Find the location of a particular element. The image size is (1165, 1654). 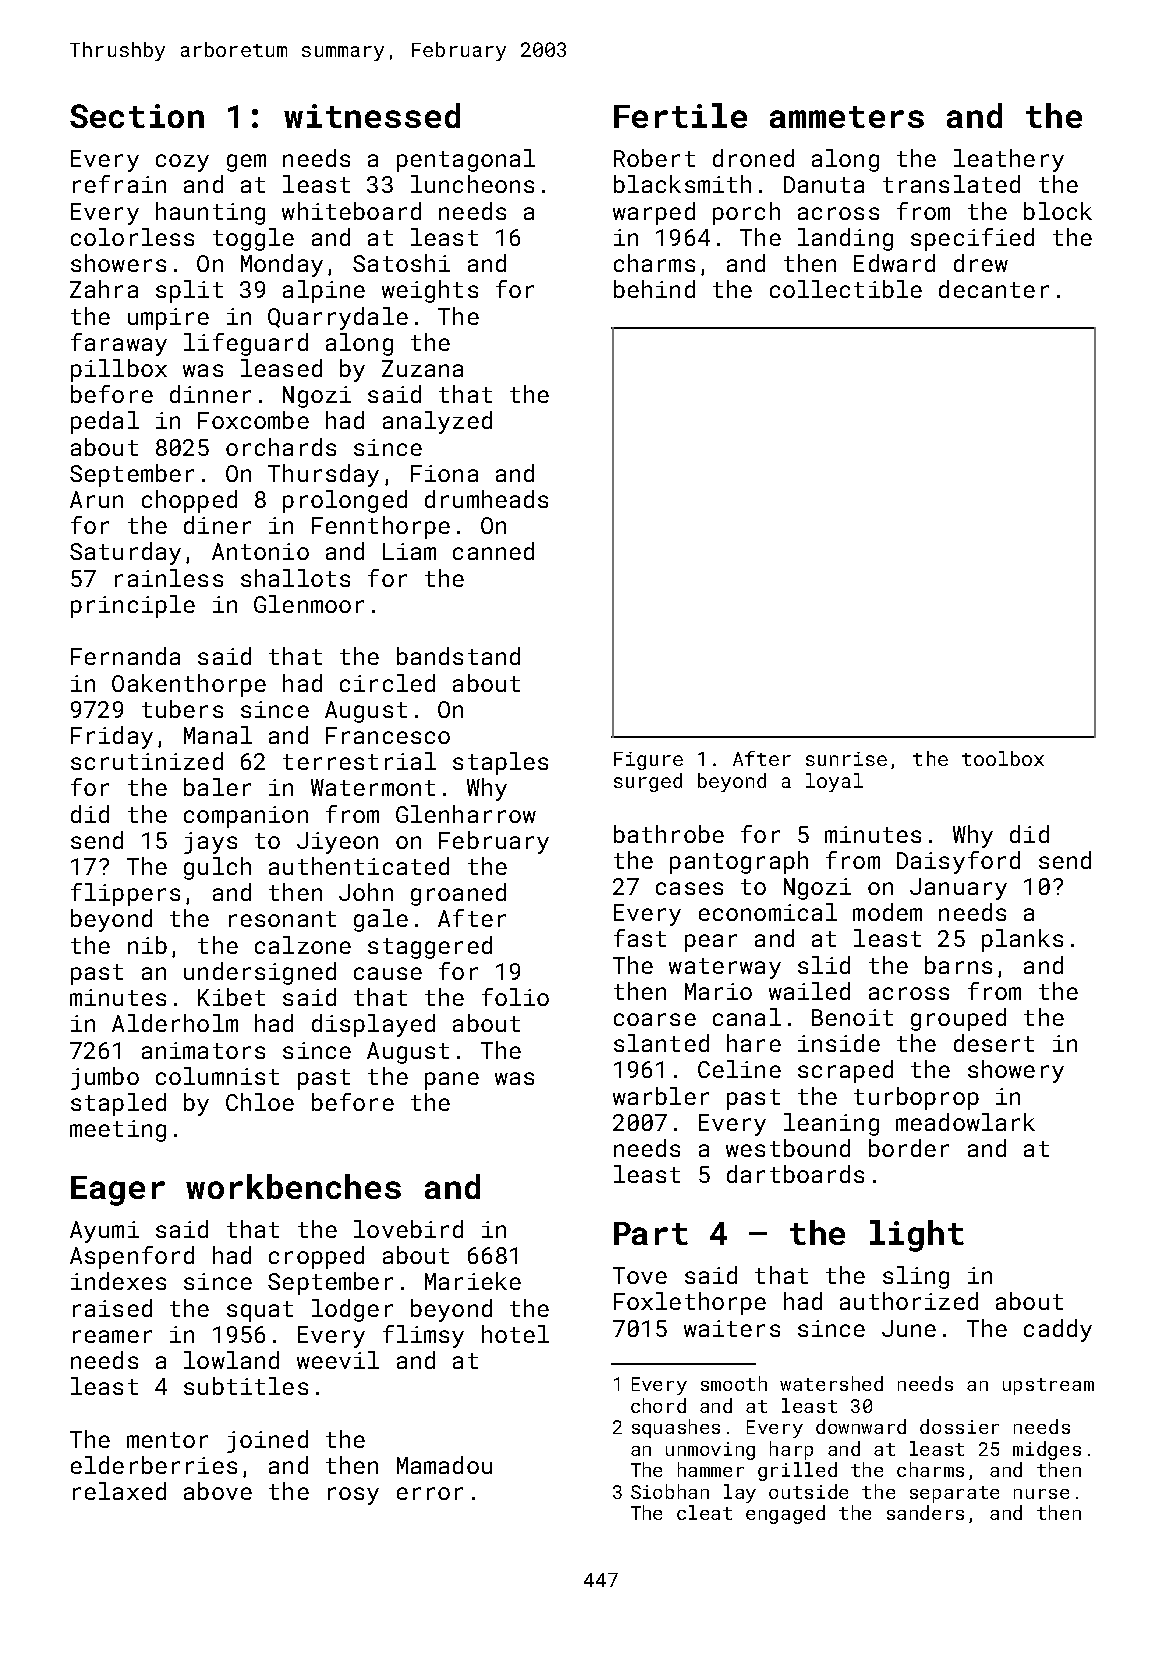

relaxed is located at coordinates (119, 1491).
